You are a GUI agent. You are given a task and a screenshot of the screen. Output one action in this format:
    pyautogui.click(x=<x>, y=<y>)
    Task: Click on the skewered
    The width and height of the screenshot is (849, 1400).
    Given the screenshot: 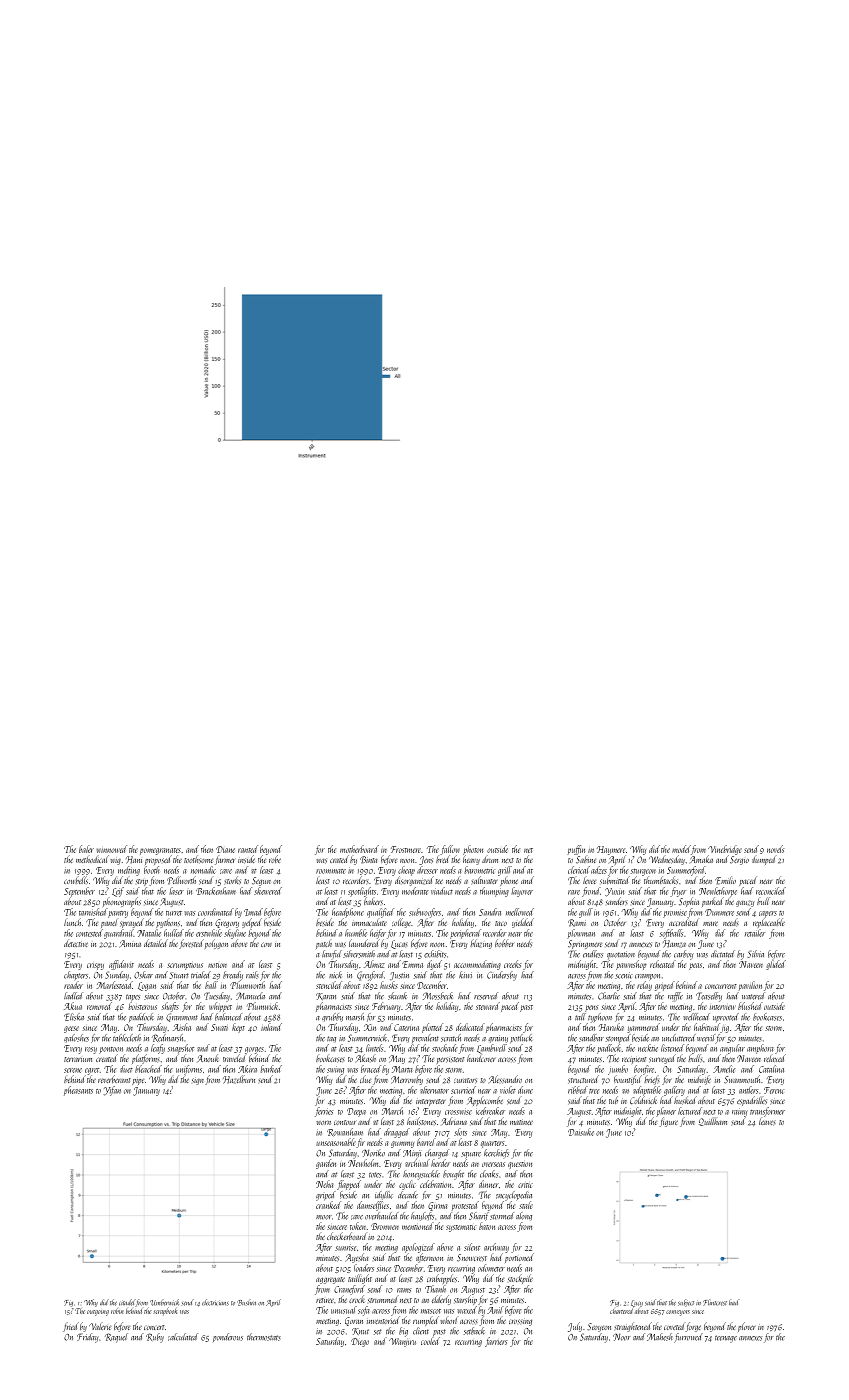 What is the action you would take?
    pyautogui.click(x=268, y=891)
